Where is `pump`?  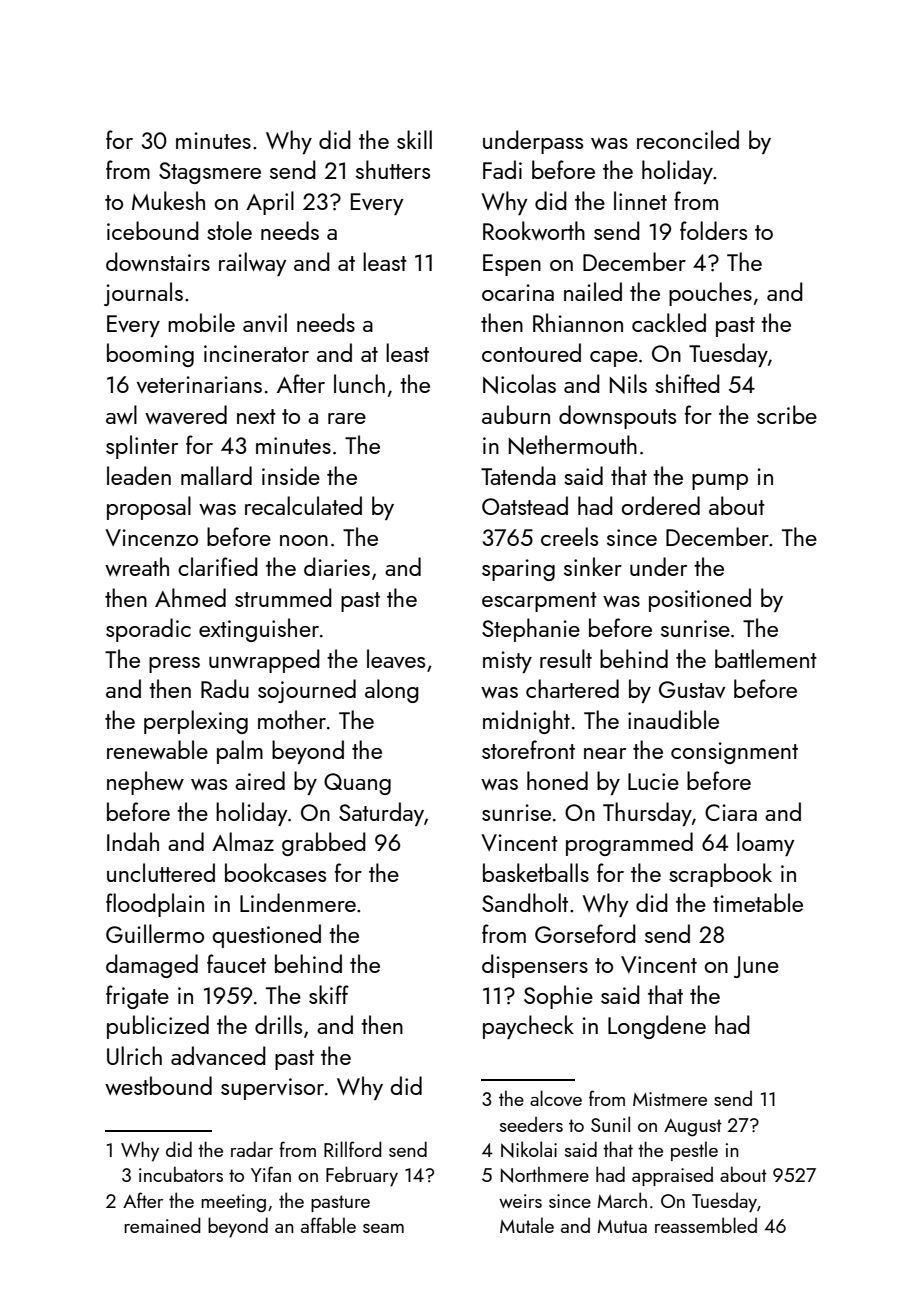 pump is located at coordinates (720, 482).
